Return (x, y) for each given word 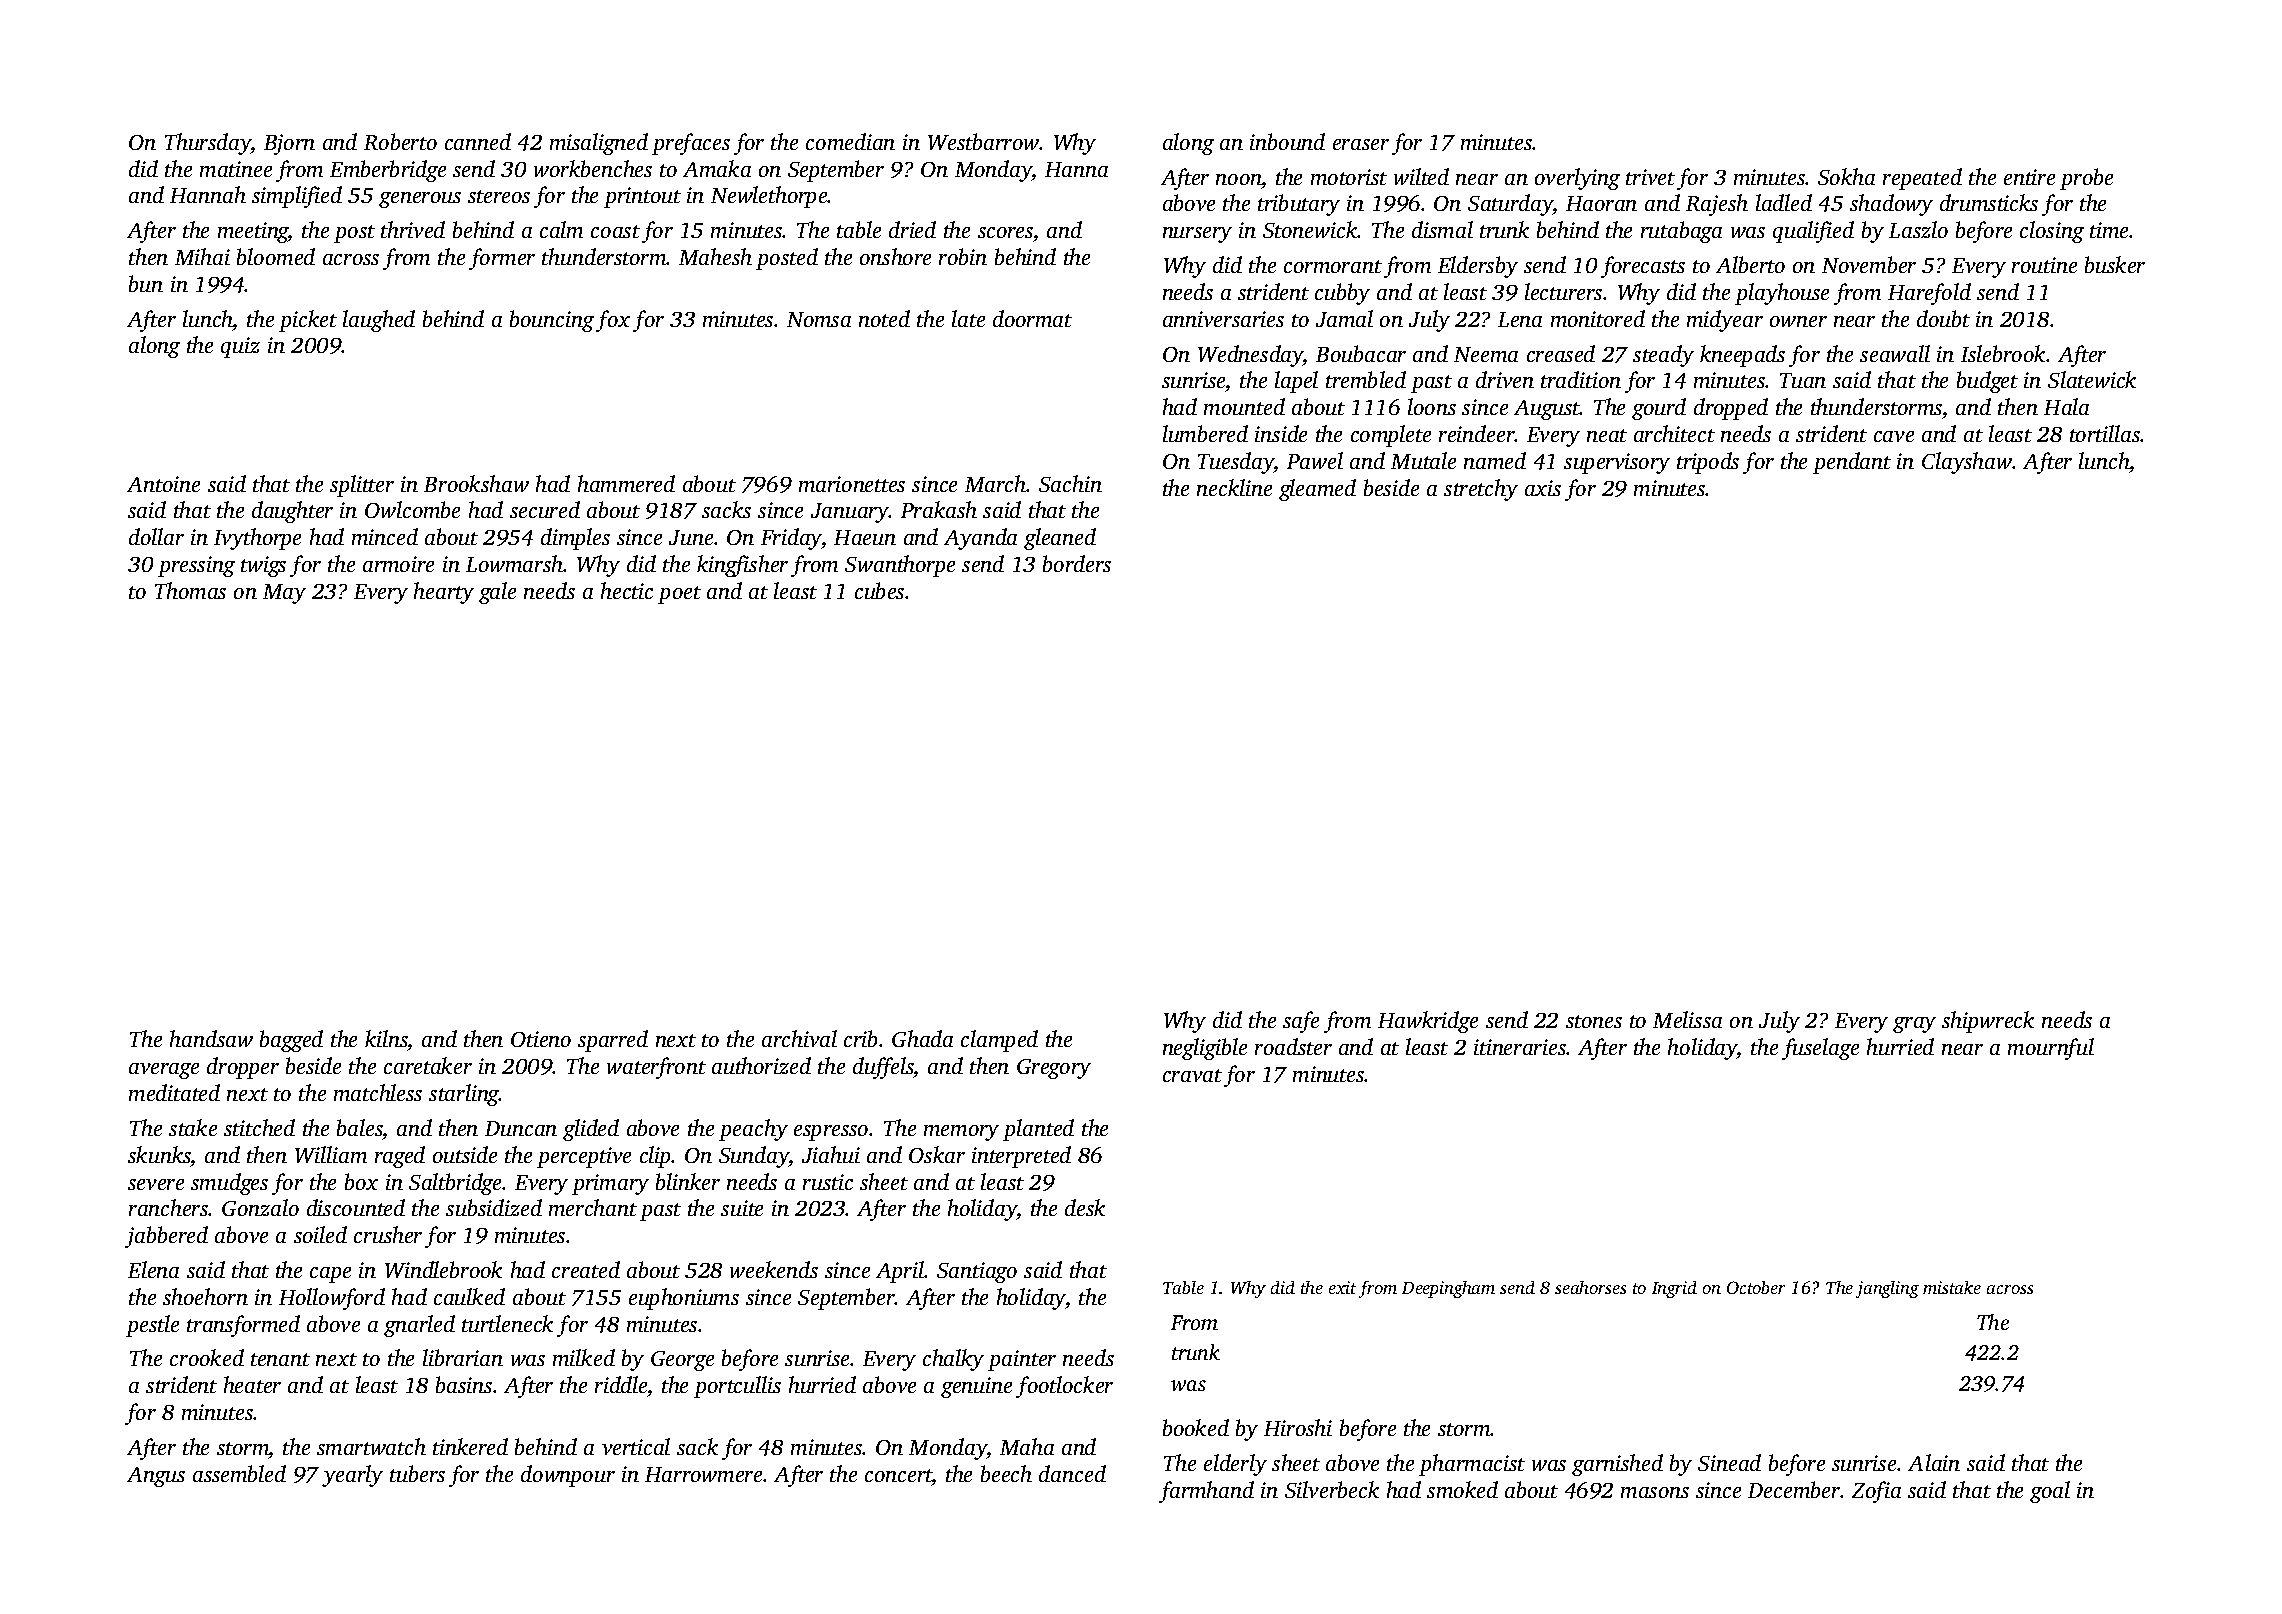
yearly (352, 1476)
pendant (1852, 463)
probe (2086, 179)
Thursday (208, 144)
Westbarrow (983, 141)
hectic (627, 590)
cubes (879, 590)
